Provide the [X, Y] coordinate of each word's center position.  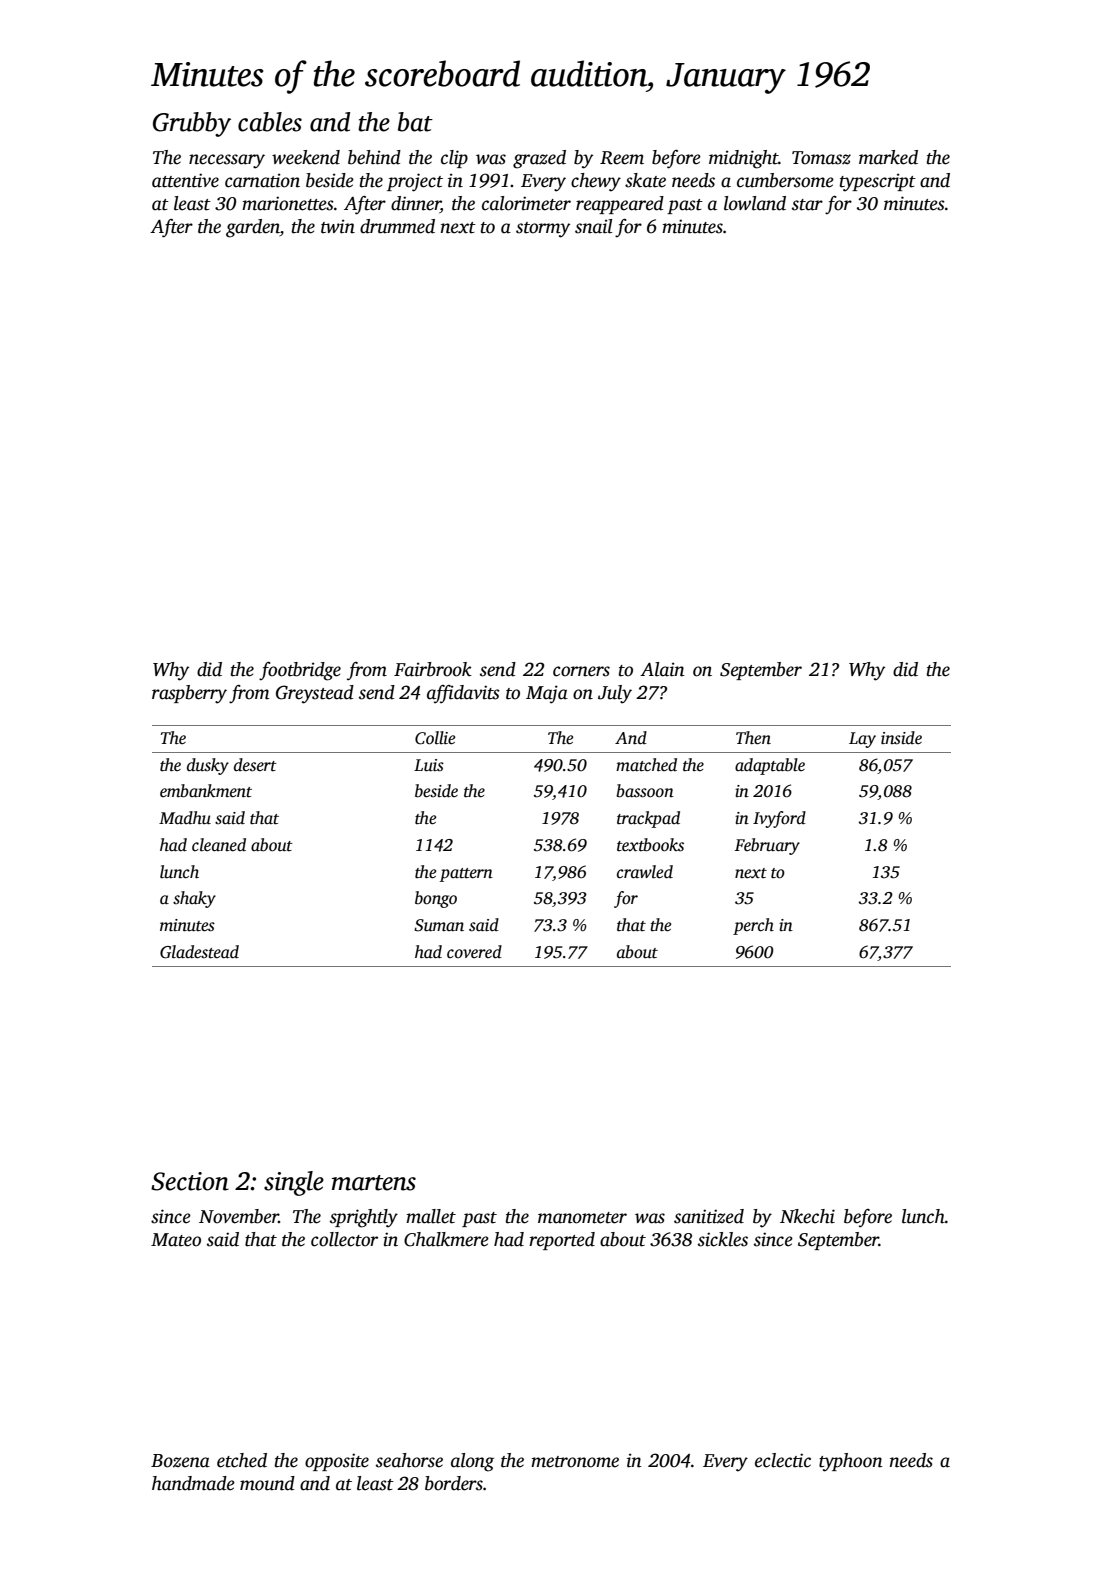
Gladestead [199, 952]
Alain [662, 669]
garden [253, 228]
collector [344, 1239]
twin [338, 226]
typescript [878, 182]
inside [901, 738]
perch [753, 926]
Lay [862, 740]
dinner [416, 204]
